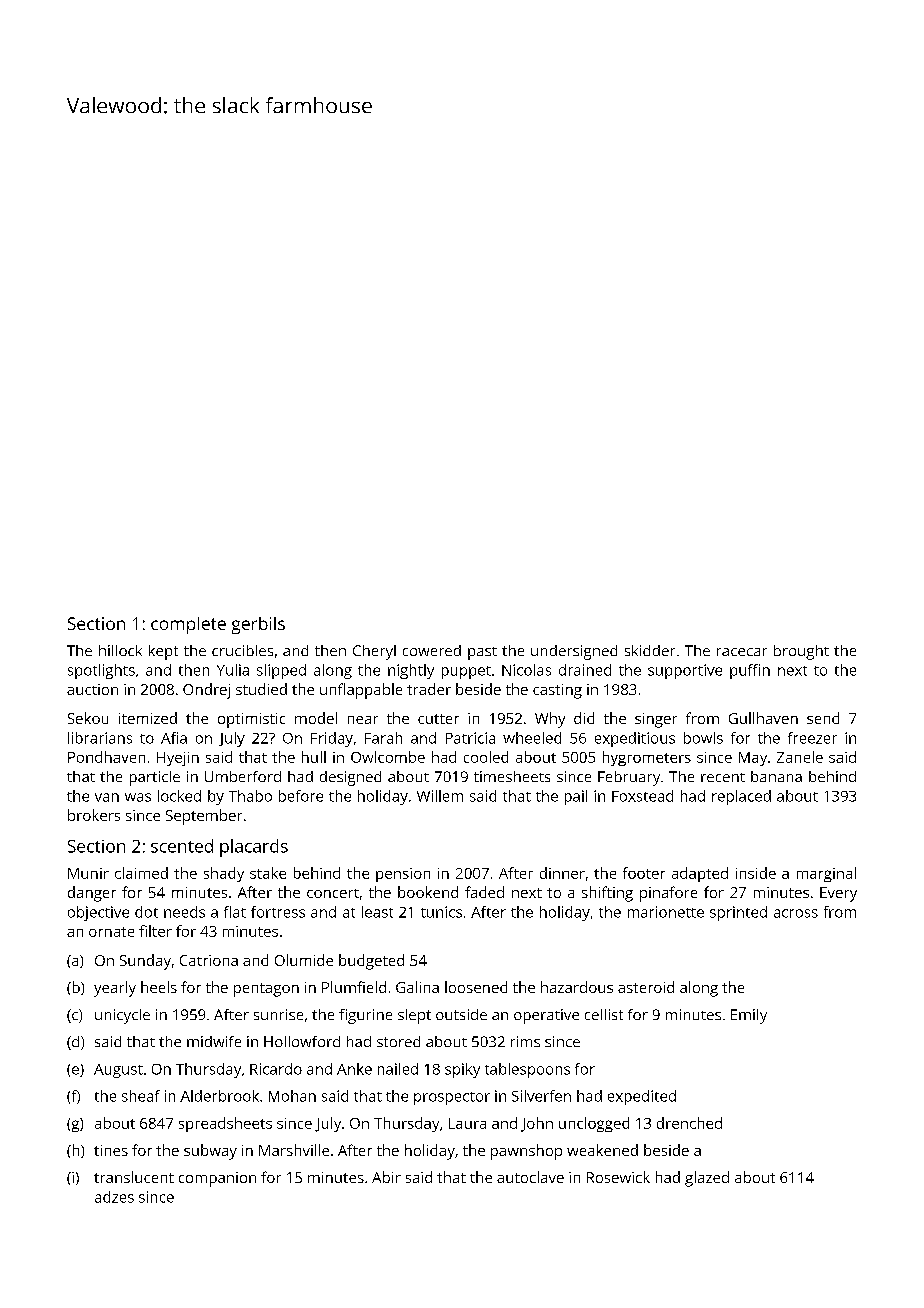  What do you see at coordinates (141, 873) in the screenshot?
I see `claimed` at bounding box center [141, 873].
